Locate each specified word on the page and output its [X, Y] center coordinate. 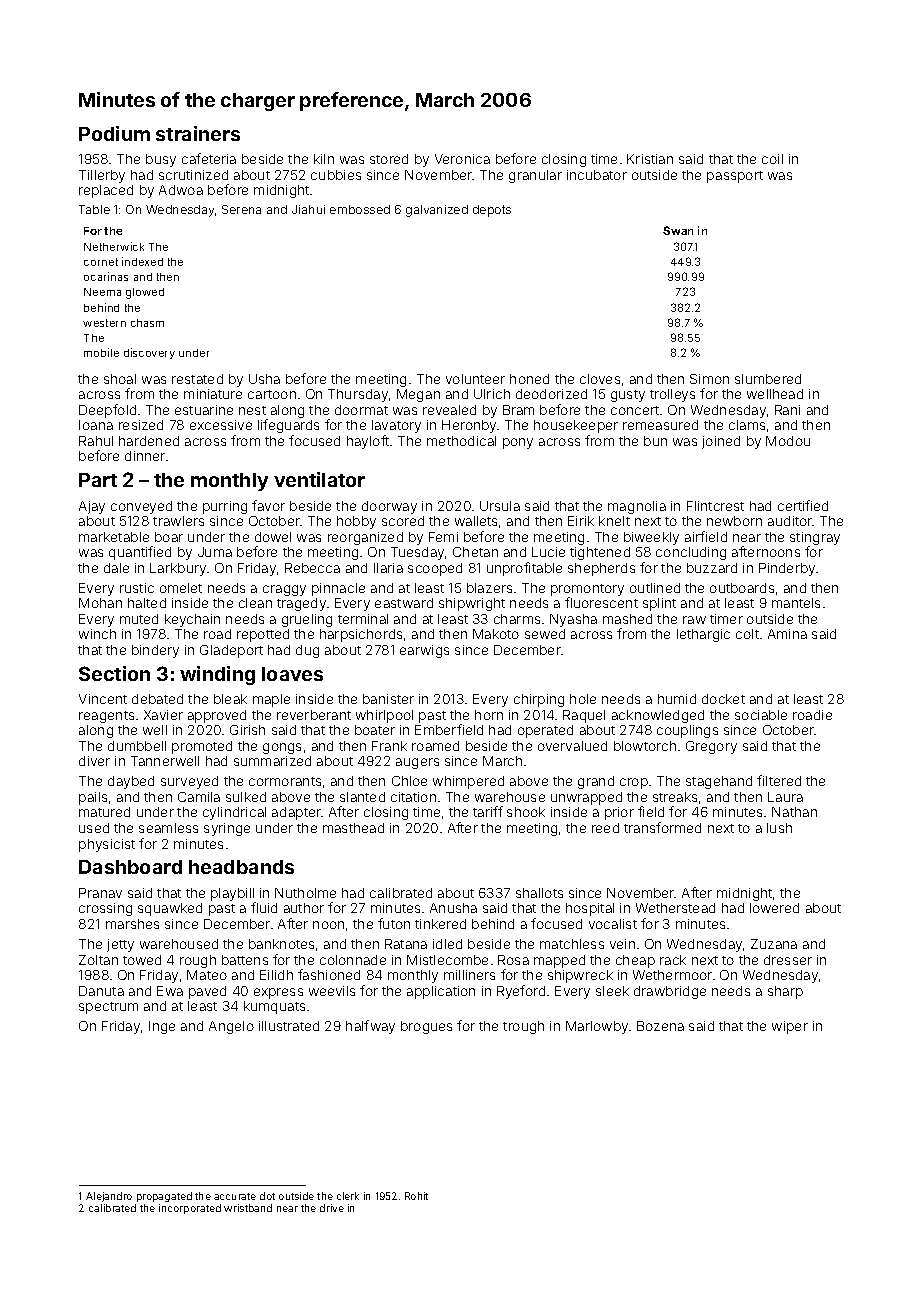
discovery [149, 353]
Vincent [103, 699]
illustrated [289, 1026]
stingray [815, 538]
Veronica [462, 159]
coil [772, 159]
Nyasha [573, 620]
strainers [198, 133]
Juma [215, 552]
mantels [796, 603]
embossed [360, 209]
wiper [790, 1027]
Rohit [416, 1196]
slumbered [768, 379]
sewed [545, 634]
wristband [248, 1208]
